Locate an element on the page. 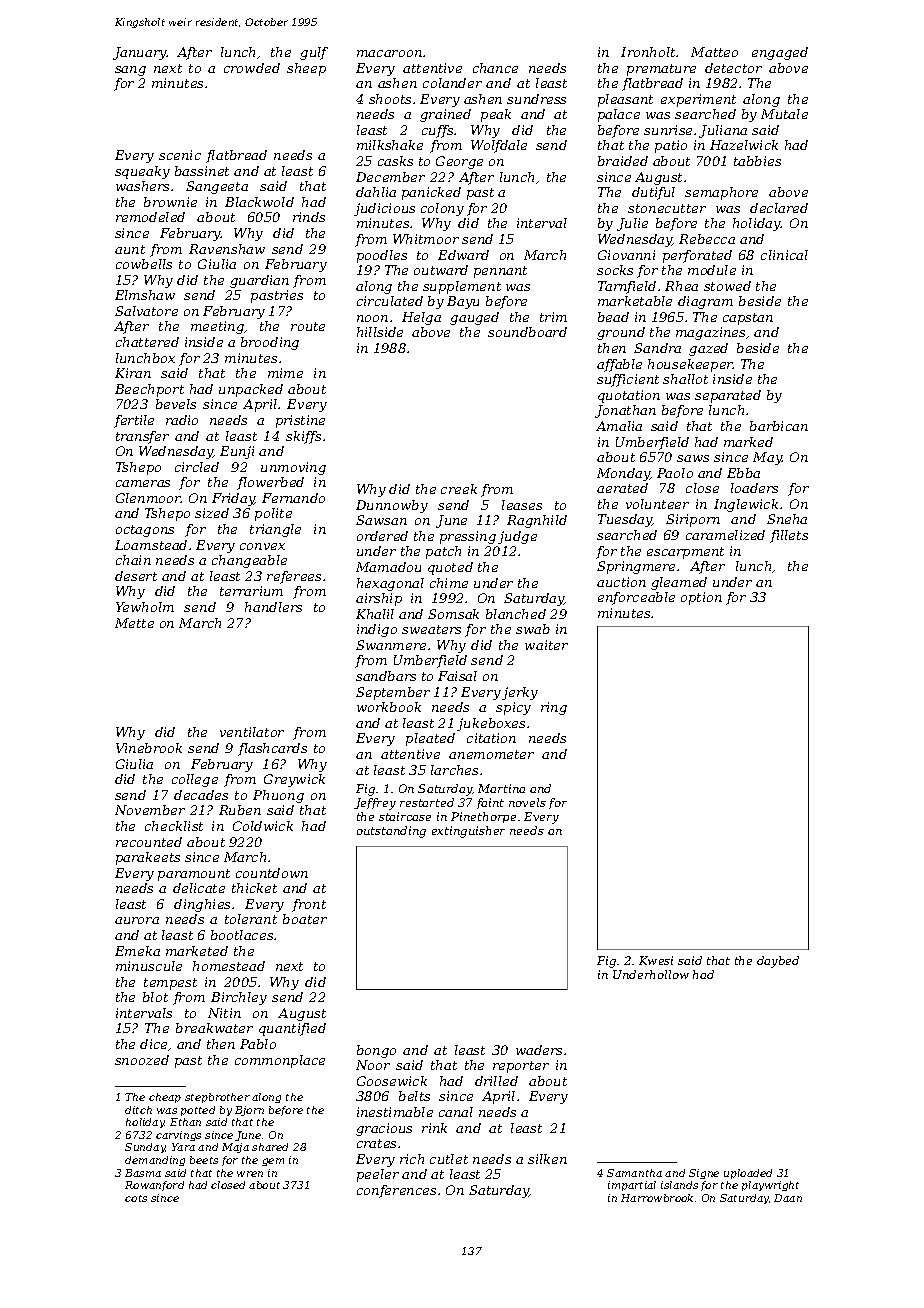 Image resolution: width=924 pixels, height=1308 pixels. Emeka is located at coordinates (137, 951).
